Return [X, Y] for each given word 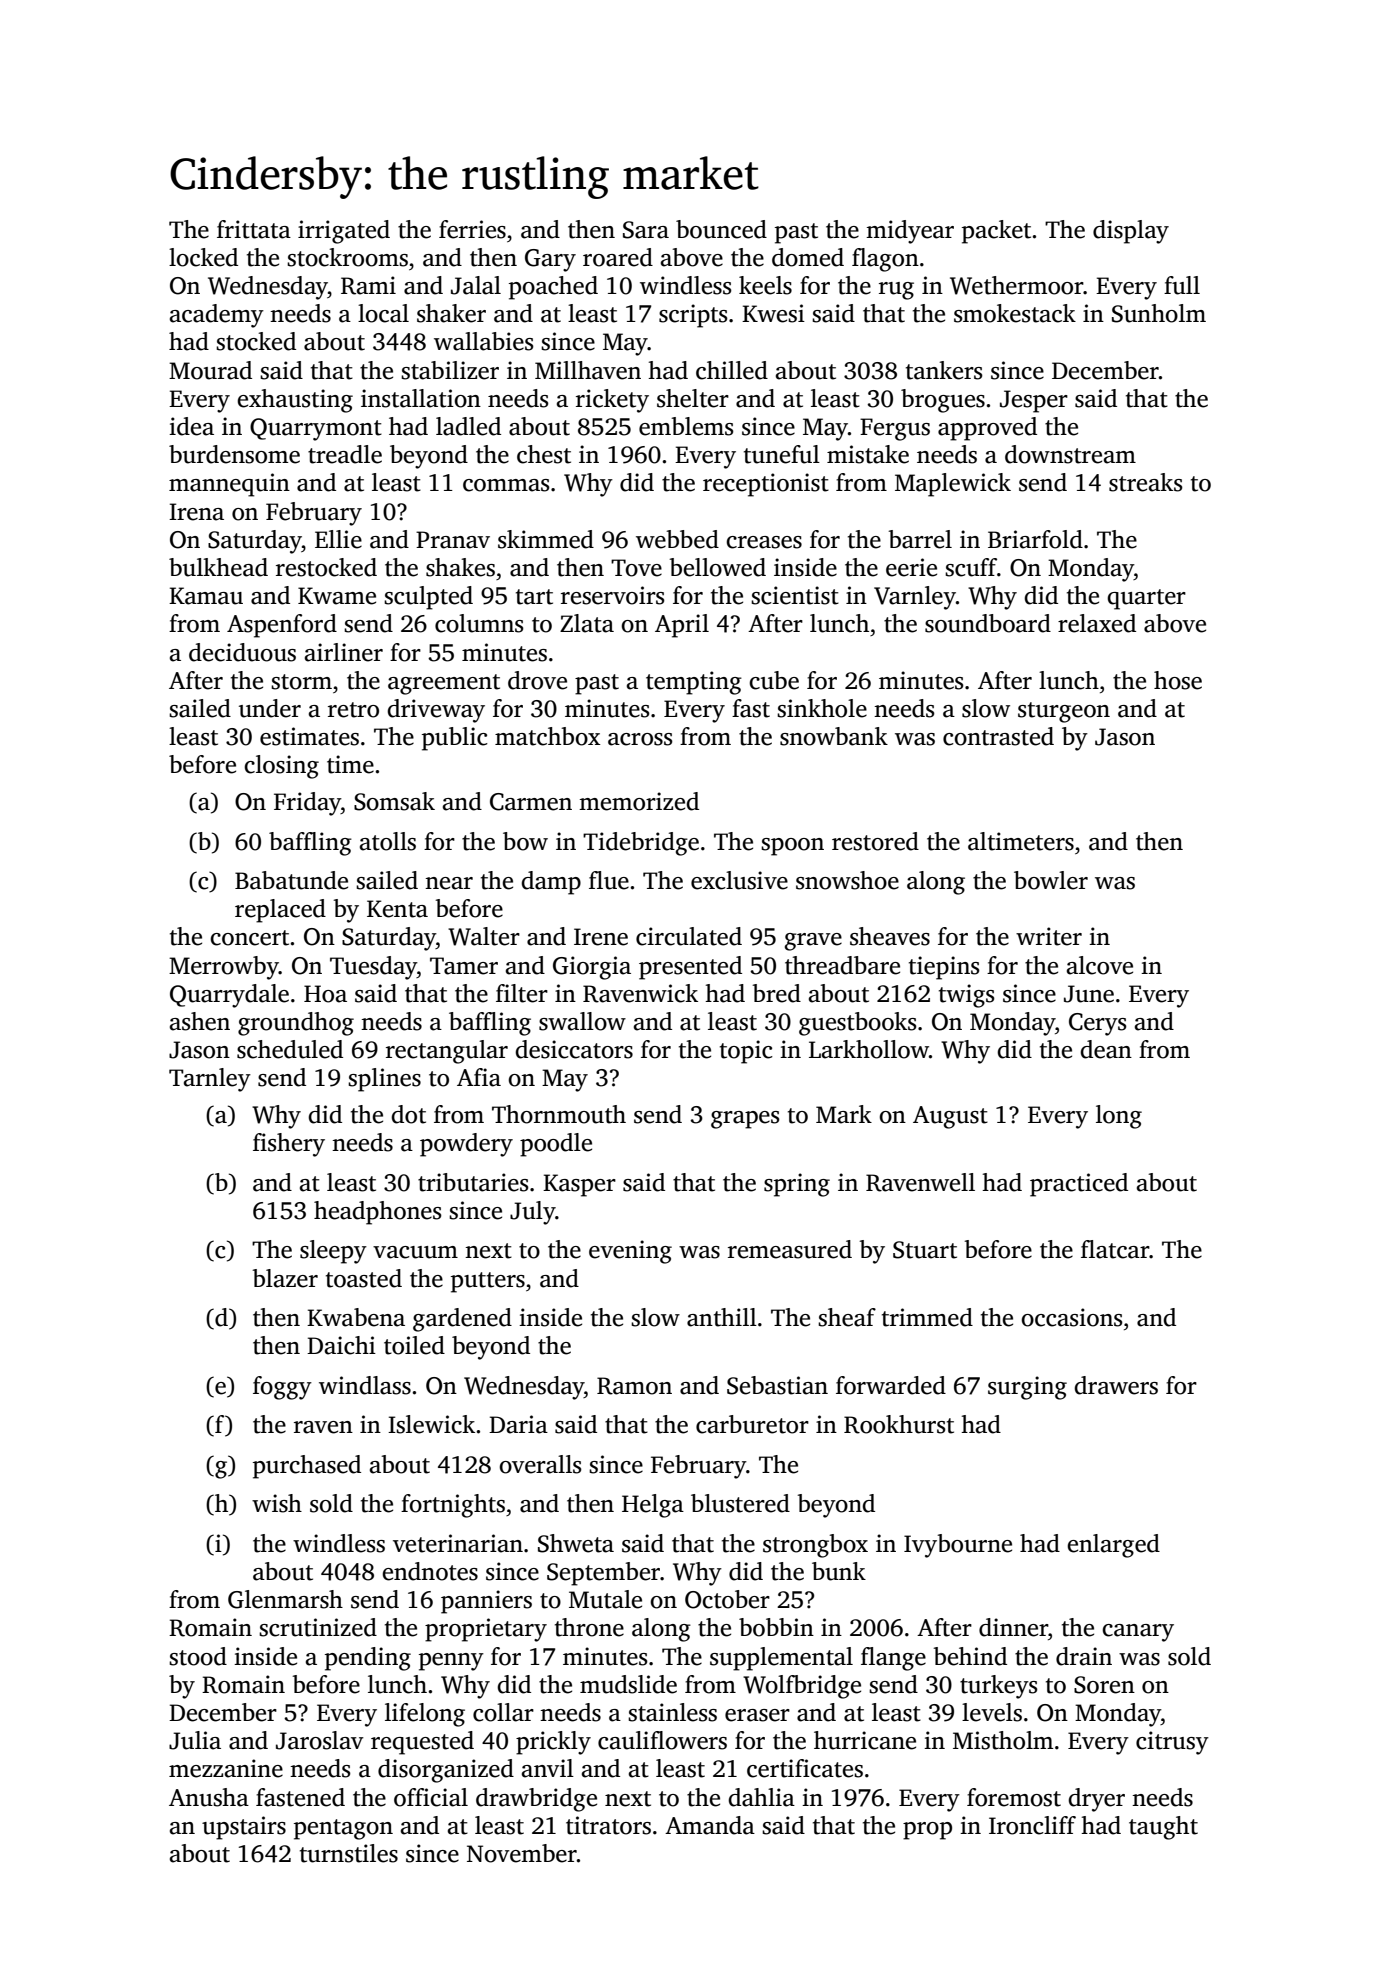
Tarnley [210, 1080]
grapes [745, 1120]
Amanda [710, 1825]
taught [1163, 1828]
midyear [910, 232]
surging [1027, 1388]
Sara [646, 230]
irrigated [344, 232]
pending [368, 1659]
